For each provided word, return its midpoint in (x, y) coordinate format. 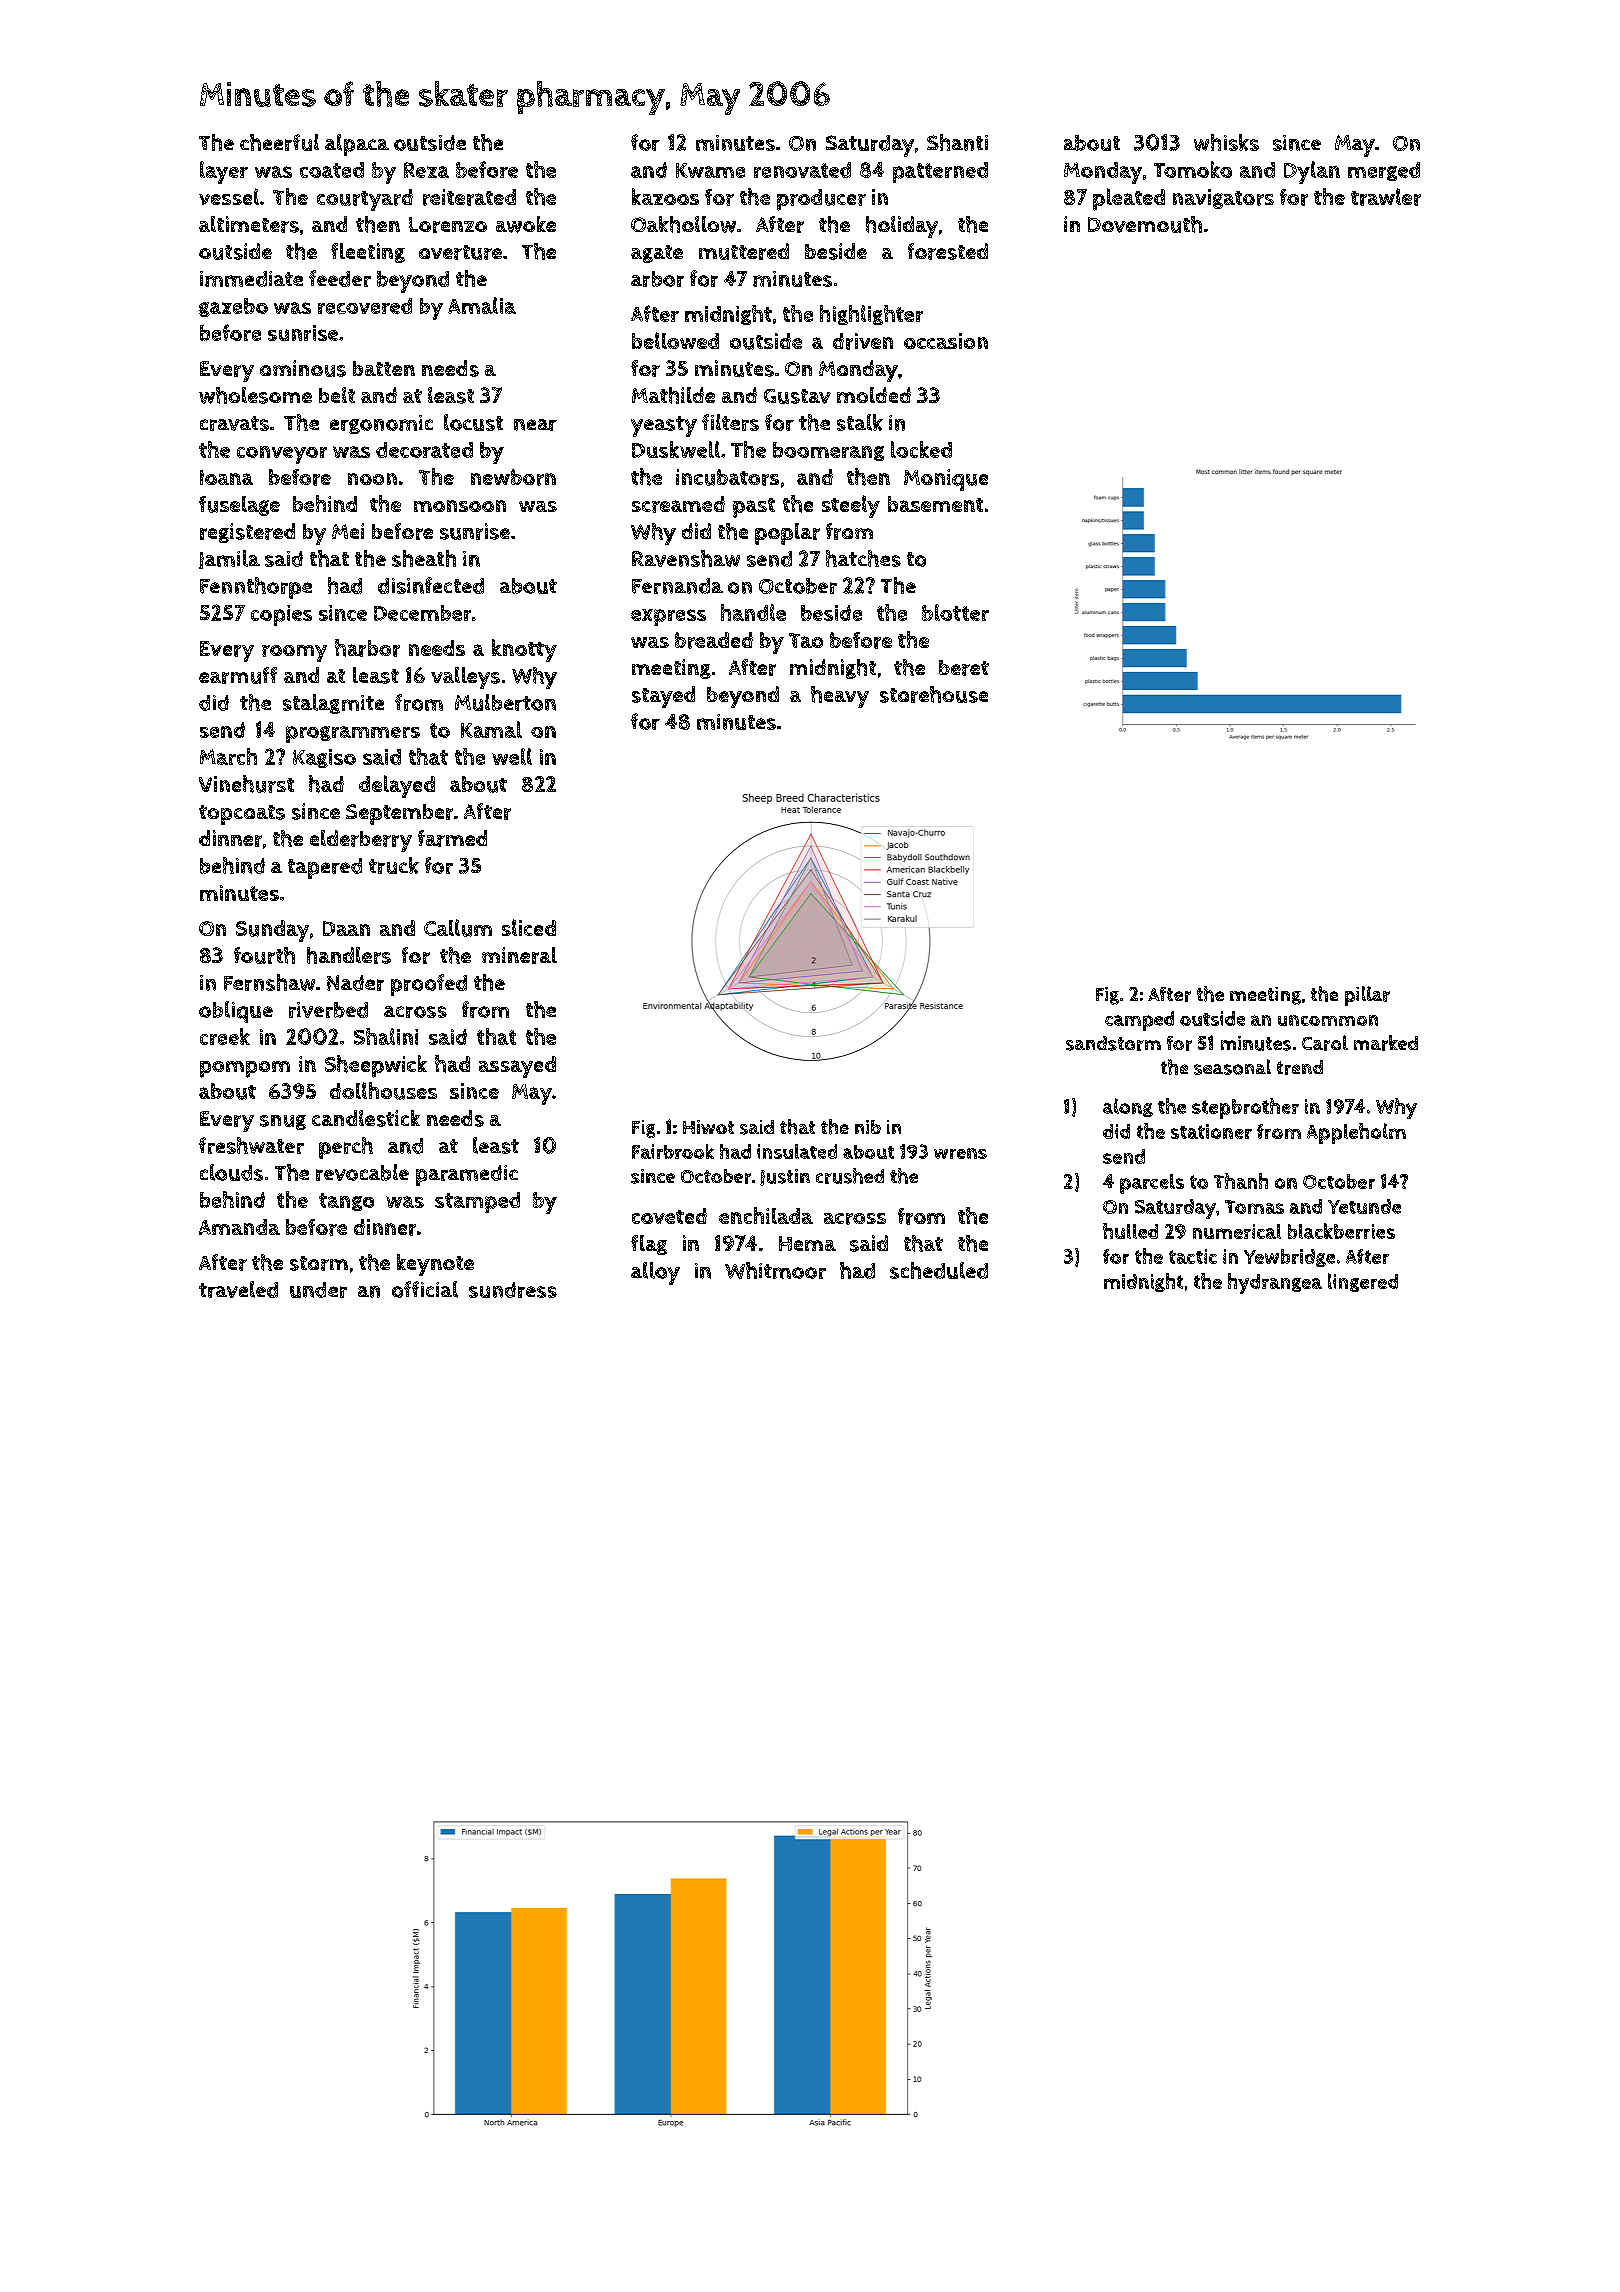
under (318, 1290)
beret (964, 668)
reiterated (469, 197)
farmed (452, 838)
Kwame (710, 170)
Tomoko (1193, 169)
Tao (806, 640)
